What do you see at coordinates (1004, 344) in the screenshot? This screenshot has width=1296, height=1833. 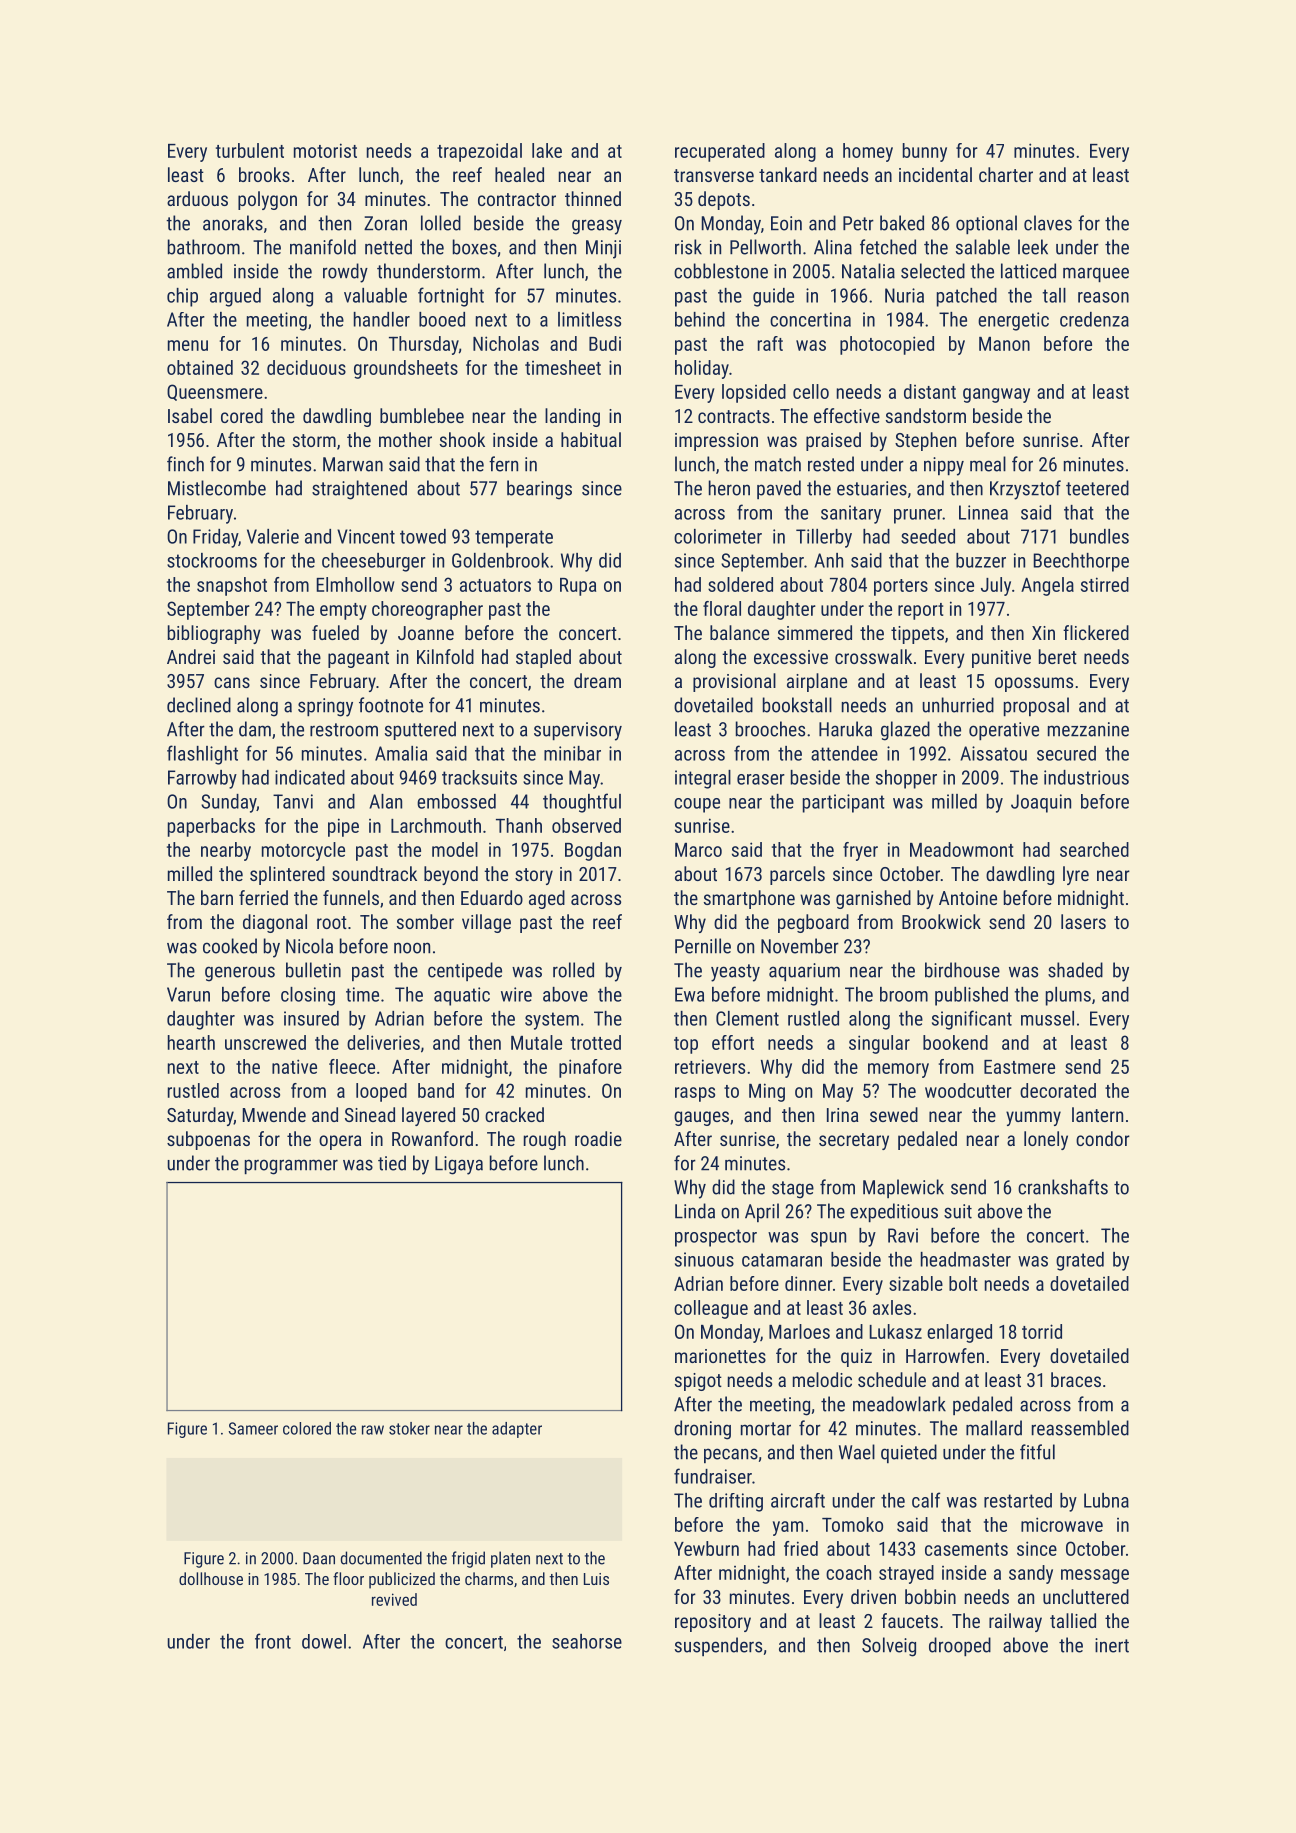 I see `Manon` at bounding box center [1004, 344].
